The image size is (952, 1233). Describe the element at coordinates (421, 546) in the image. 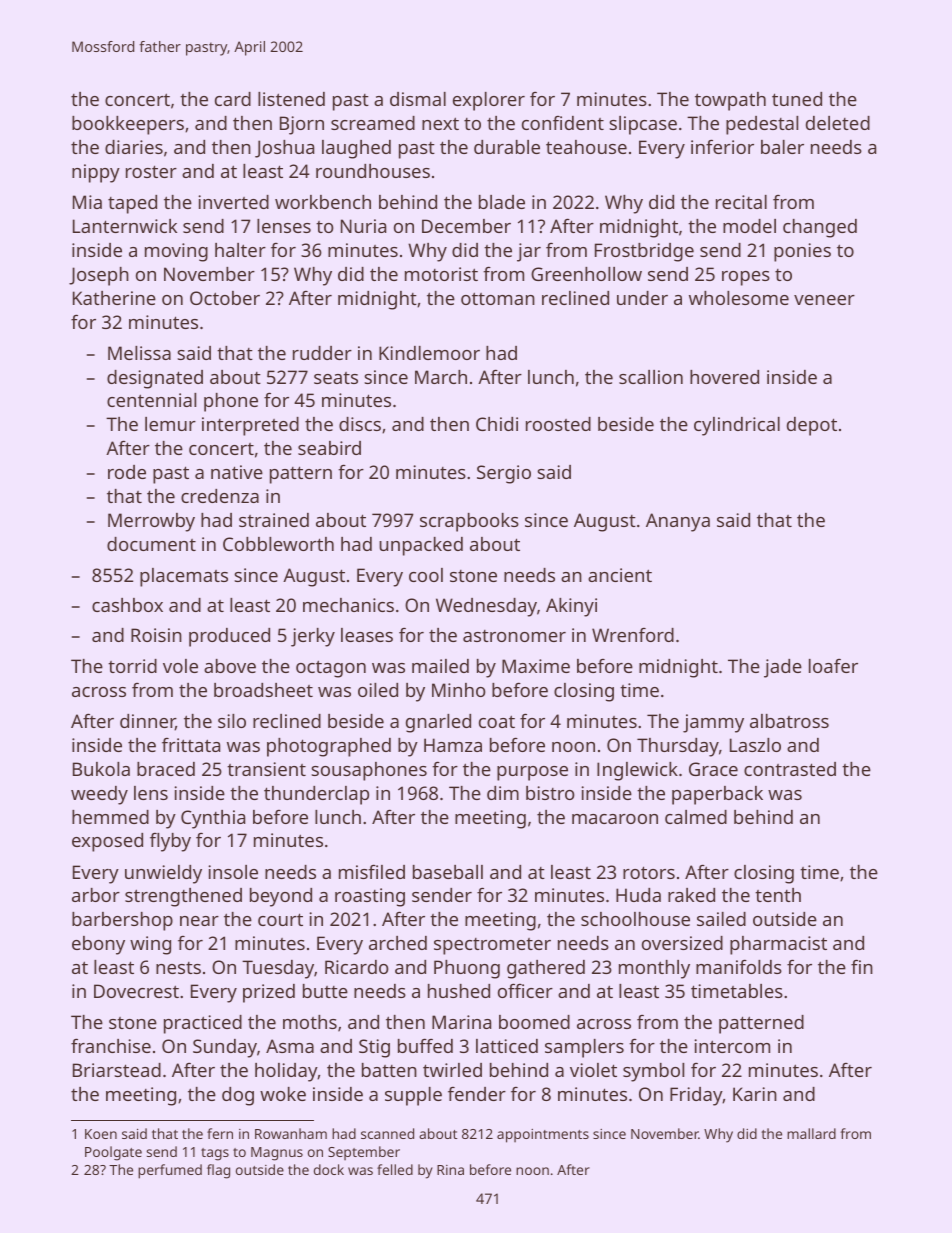

I see `unpacked` at that location.
